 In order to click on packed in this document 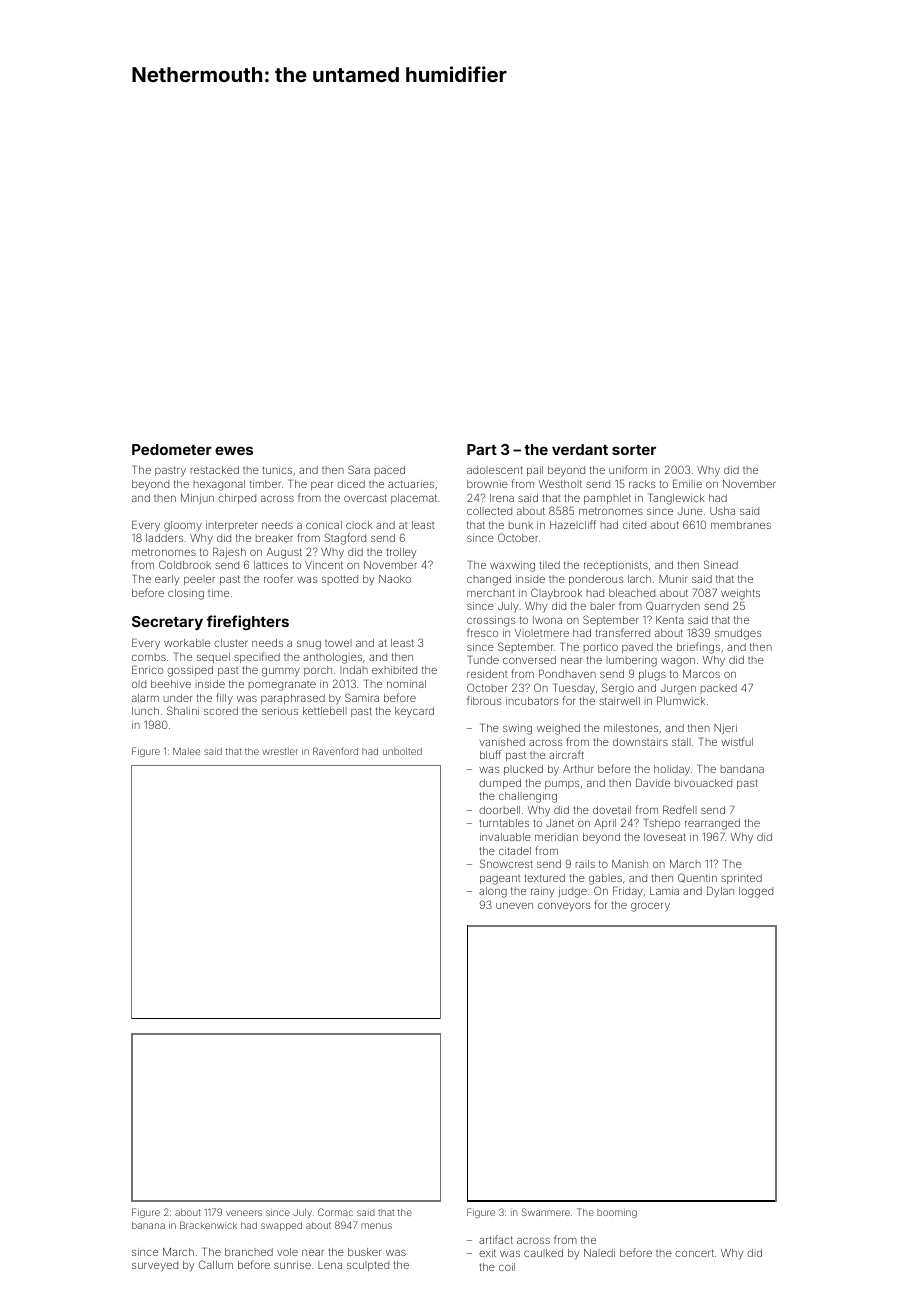, I will do `click(719, 689)`.
